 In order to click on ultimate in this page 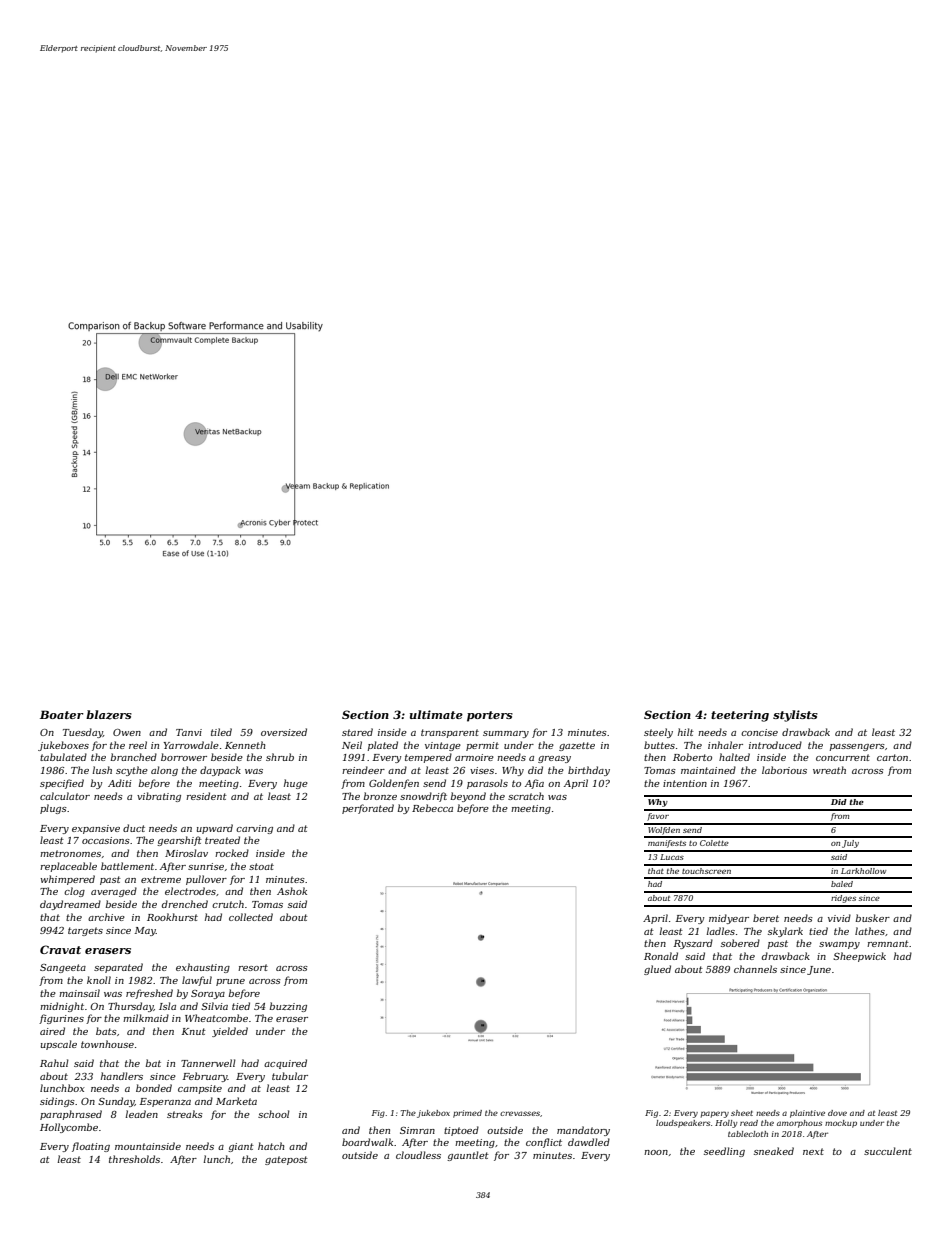, I will do `click(436, 714)`.
